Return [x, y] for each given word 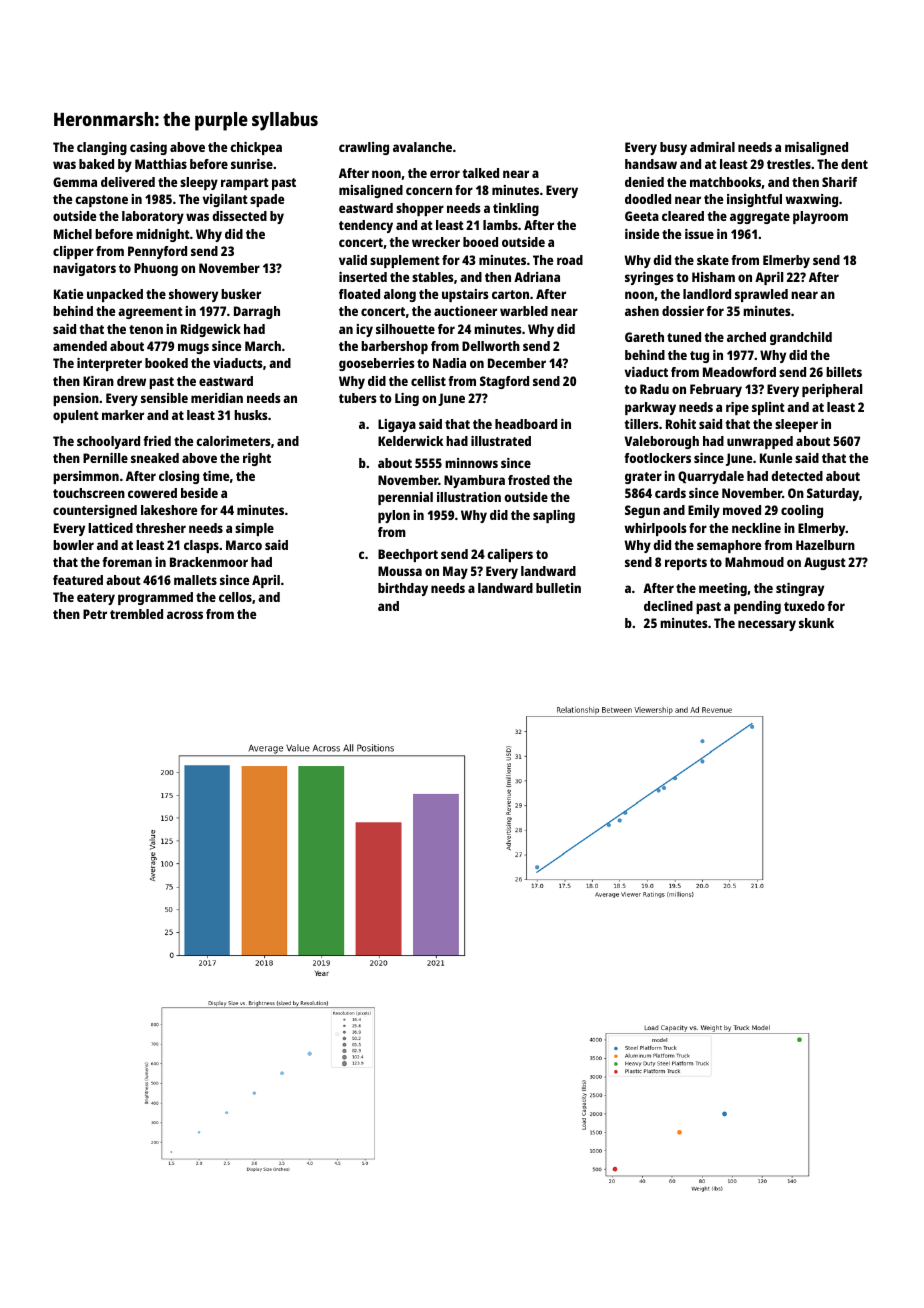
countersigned [95, 511]
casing [148, 148]
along [400, 295]
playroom [820, 217]
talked [481, 173]
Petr [95, 614]
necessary [767, 625]
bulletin [558, 588]
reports [686, 564]
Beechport [408, 555]
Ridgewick [211, 330]
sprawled [761, 295]
